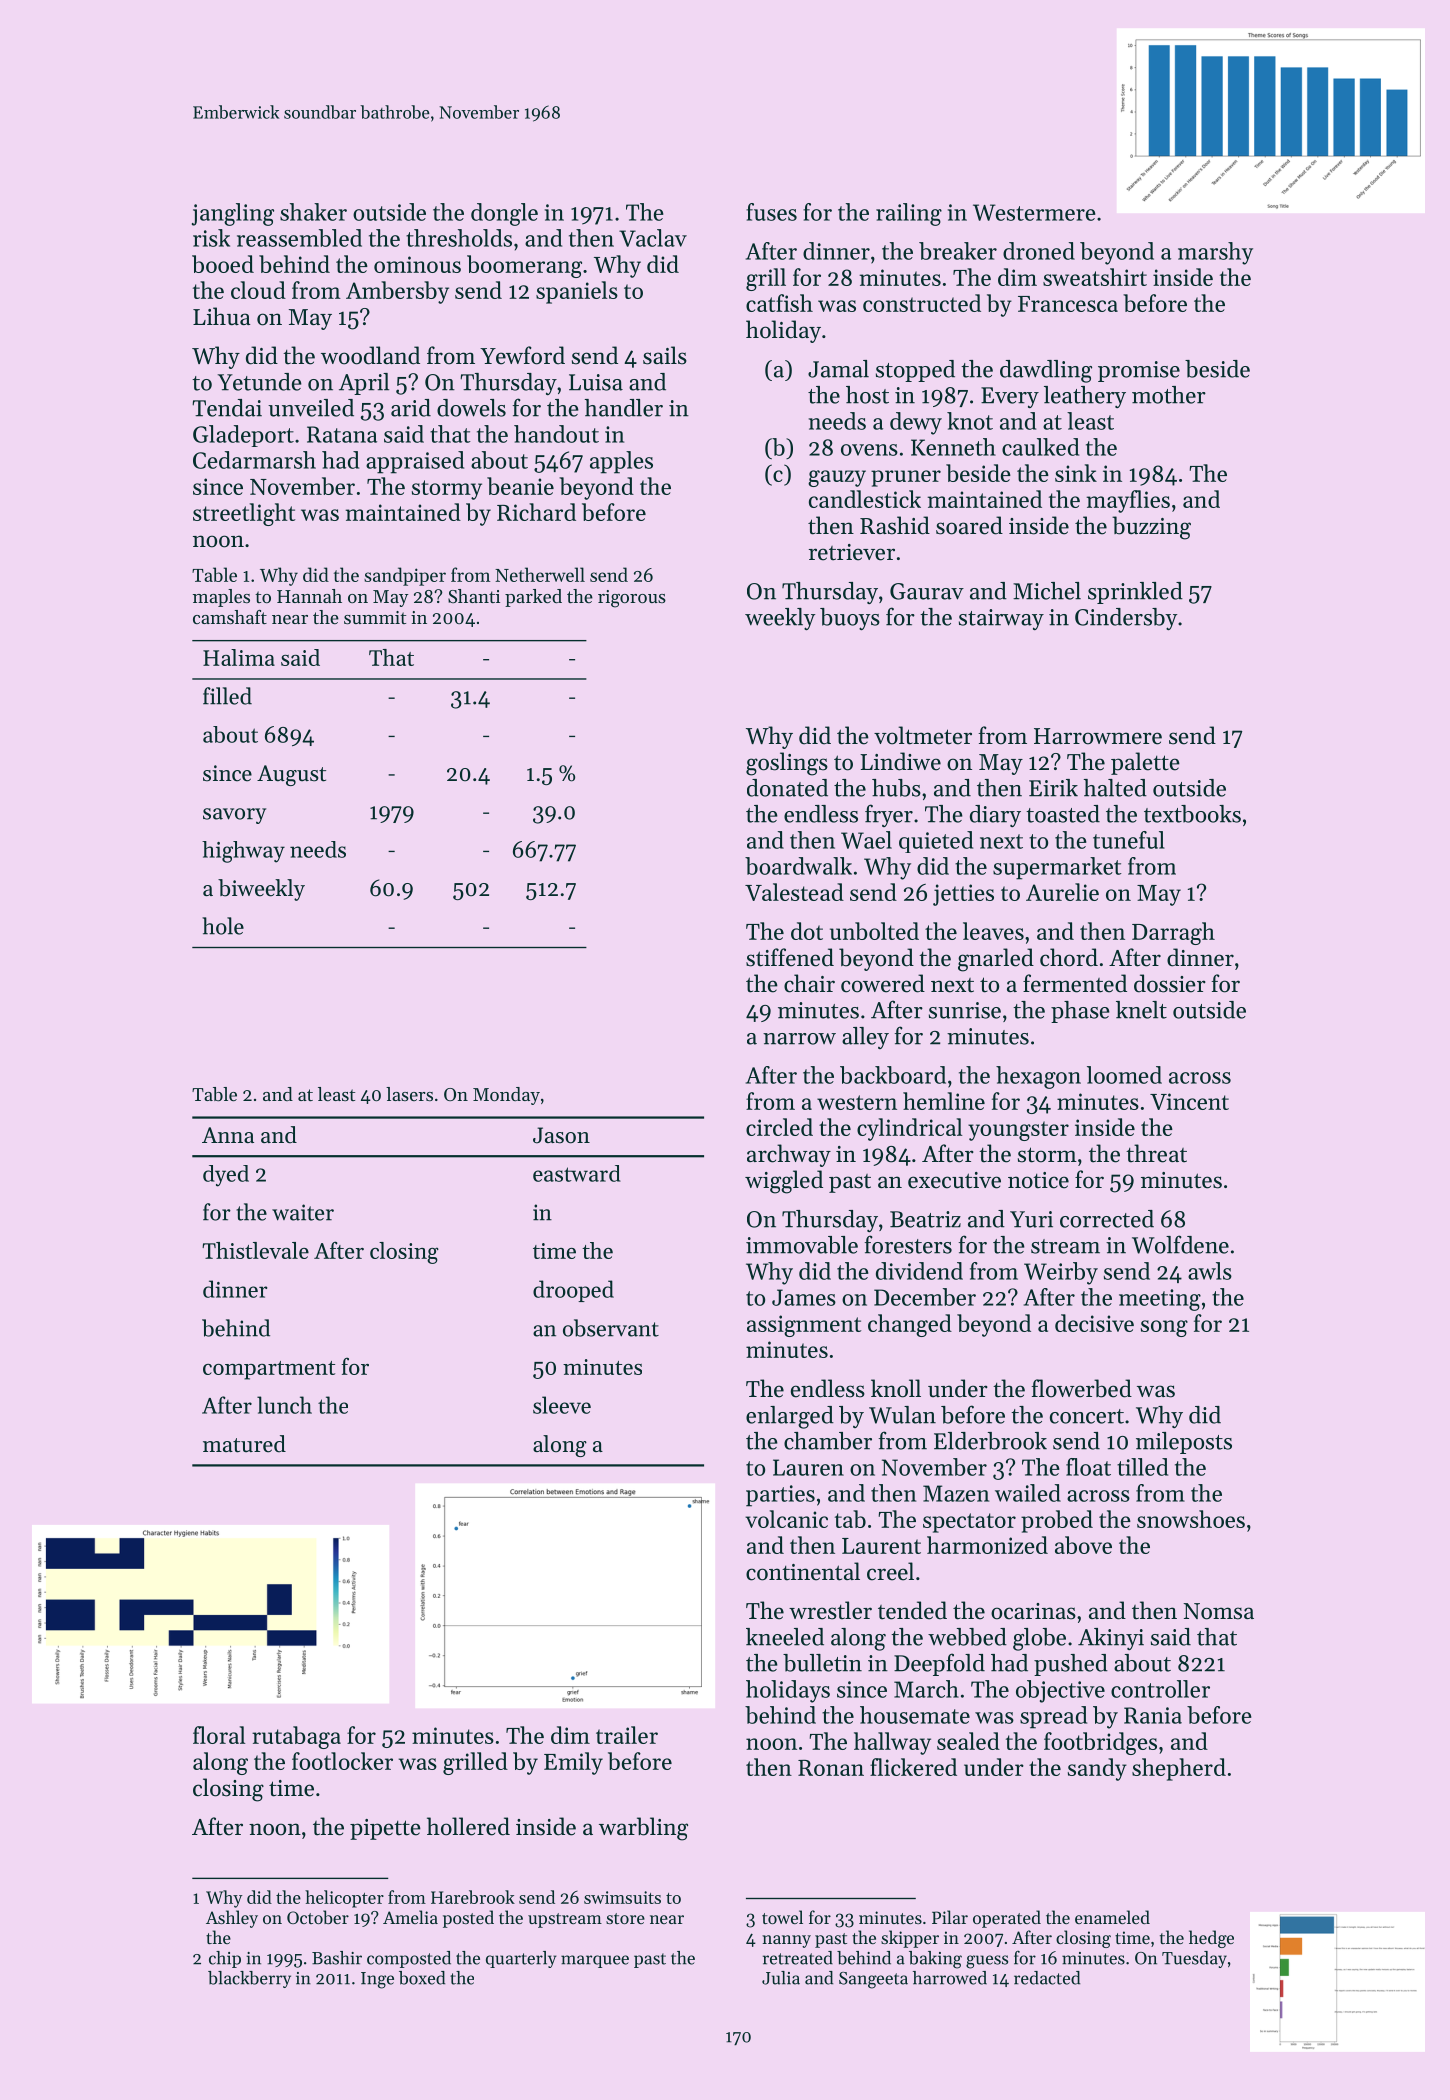 This screenshot has width=1450, height=2100. What do you see at coordinates (313, 212) in the screenshot?
I see `shaker` at bounding box center [313, 212].
